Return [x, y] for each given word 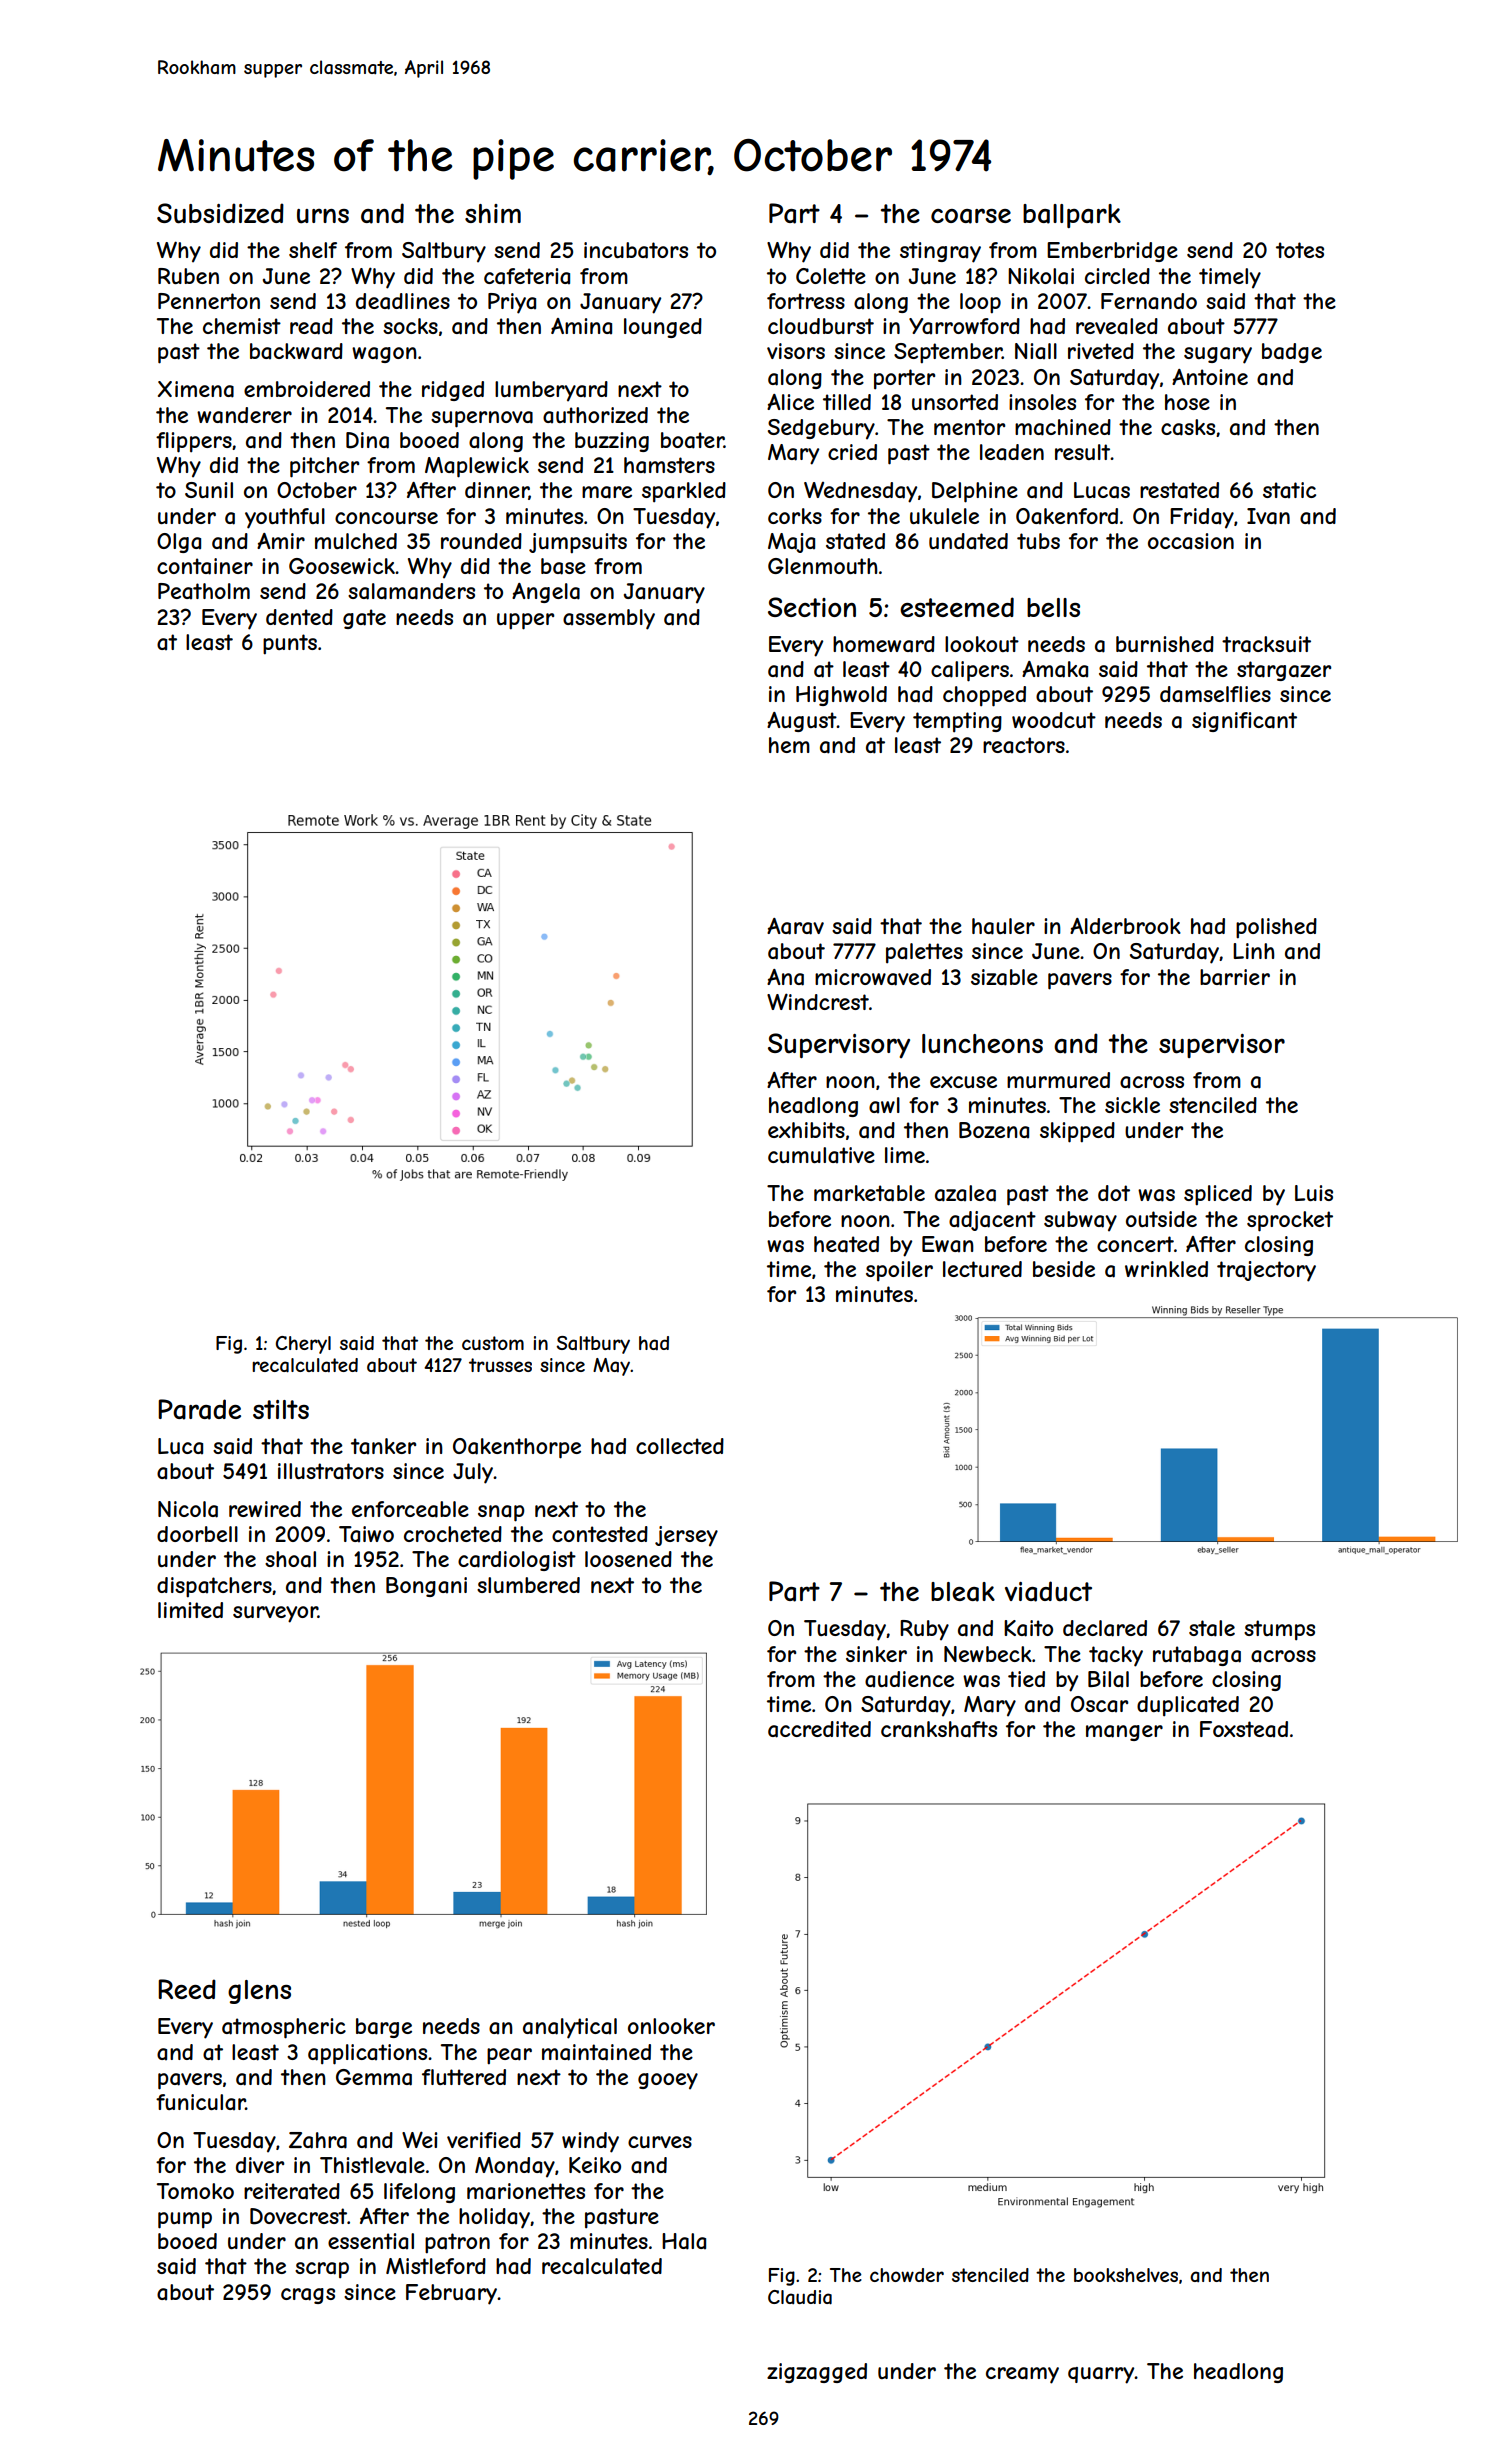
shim [493, 213]
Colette [831, 276]
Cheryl [303, 1345]
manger [1124, 1733]
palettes [924, 953]
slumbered [528, 1585]
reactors [1024, 745]
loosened [628, 1559]
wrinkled [1166, 1269]
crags [308, 2296]
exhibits [806, 1130]
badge [1292, 353]
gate [364, 619]
